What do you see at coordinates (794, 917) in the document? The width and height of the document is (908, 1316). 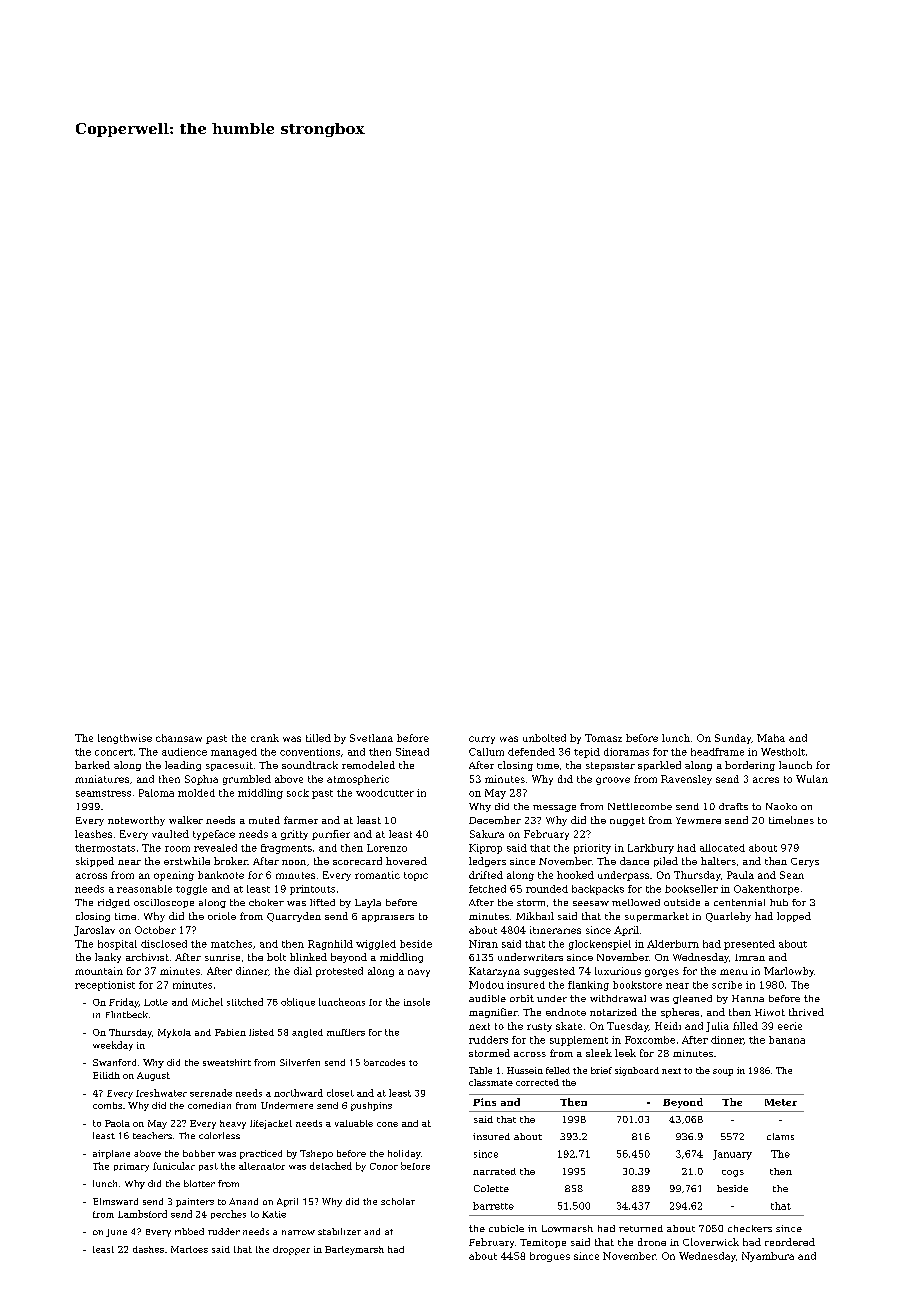 I see `lopped` at bounding box center [794, 917].
